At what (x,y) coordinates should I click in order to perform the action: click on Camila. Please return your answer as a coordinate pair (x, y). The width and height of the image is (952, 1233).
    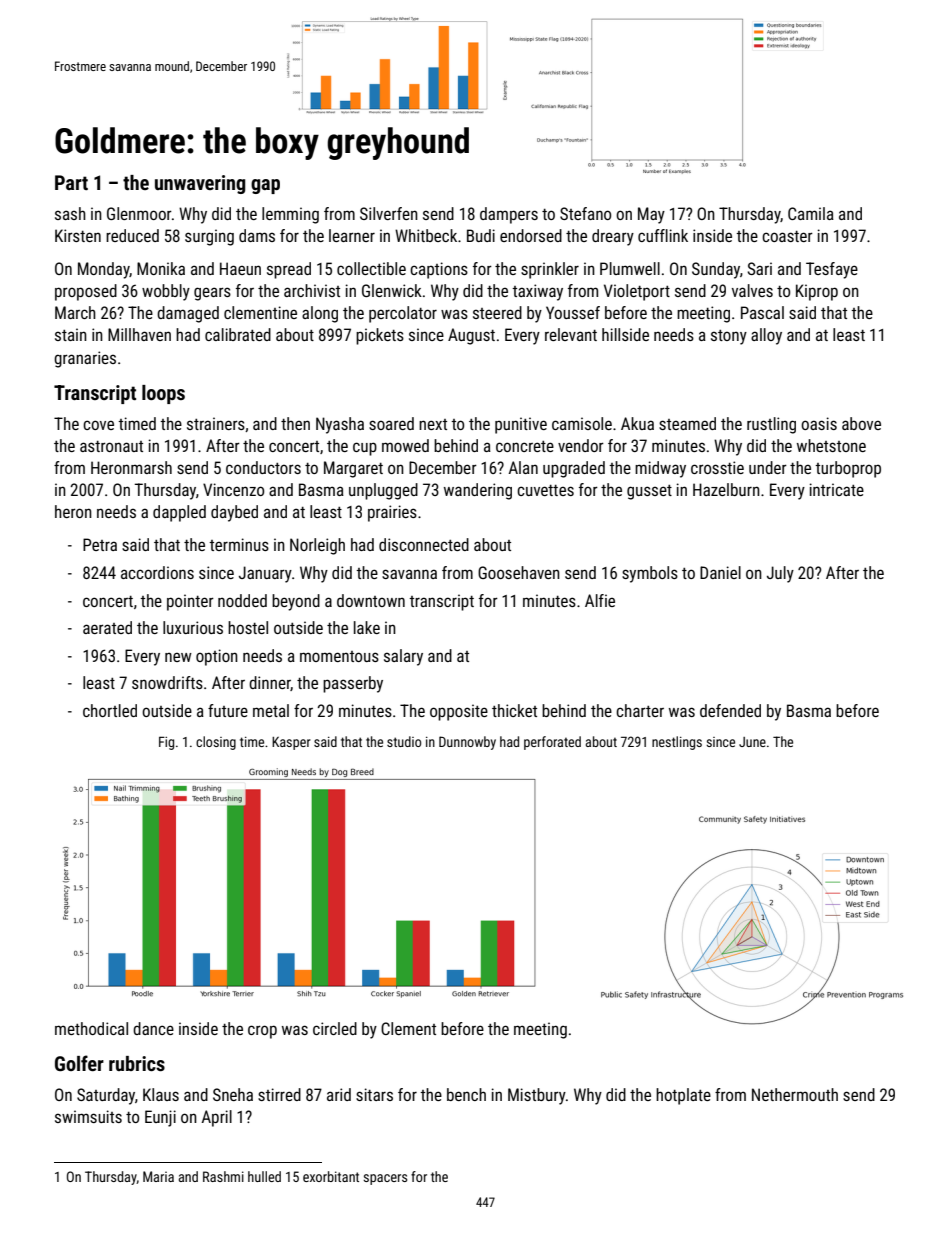
    Looking at the image, I should click on (811, 213).
